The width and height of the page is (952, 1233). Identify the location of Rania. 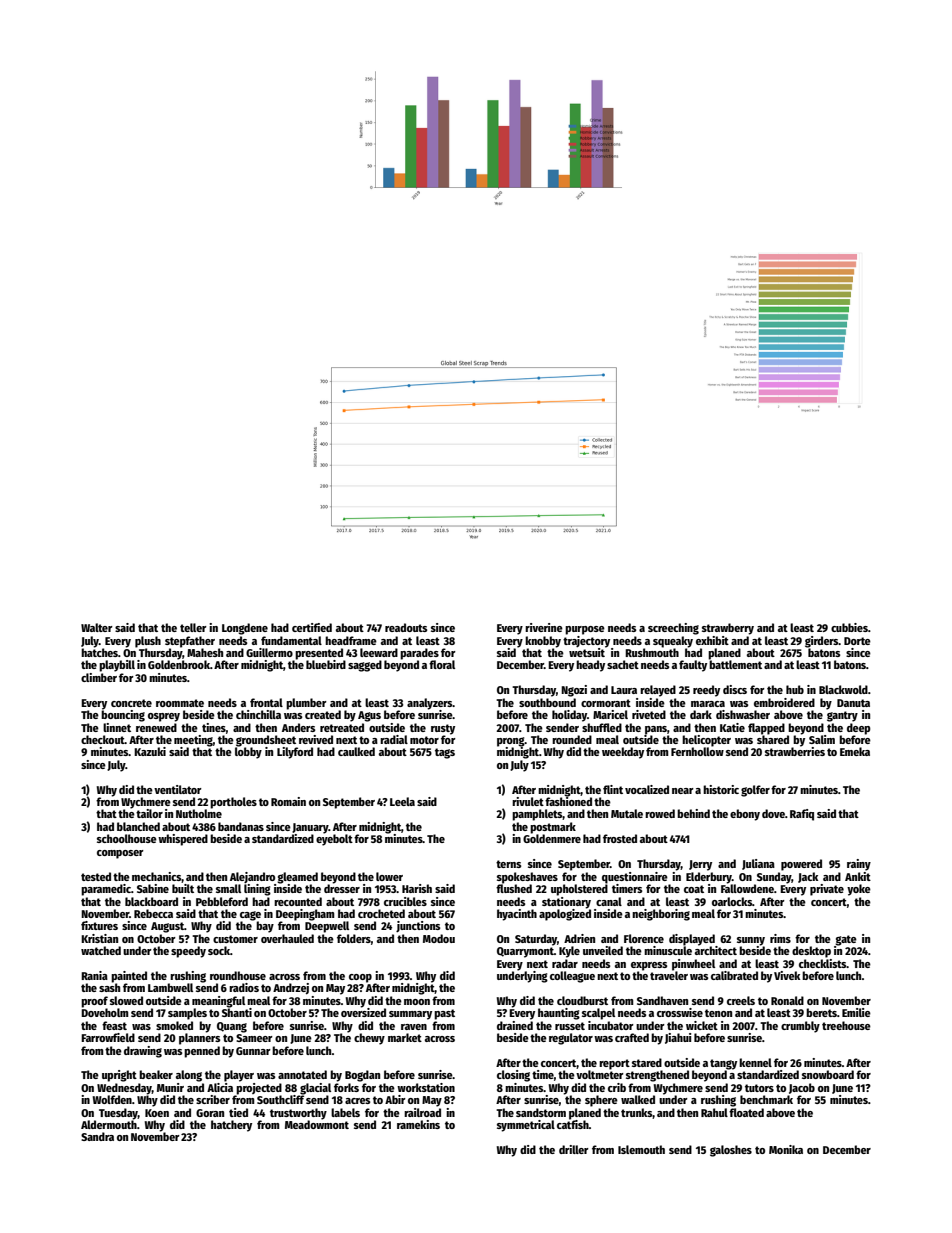
(94, 975).
